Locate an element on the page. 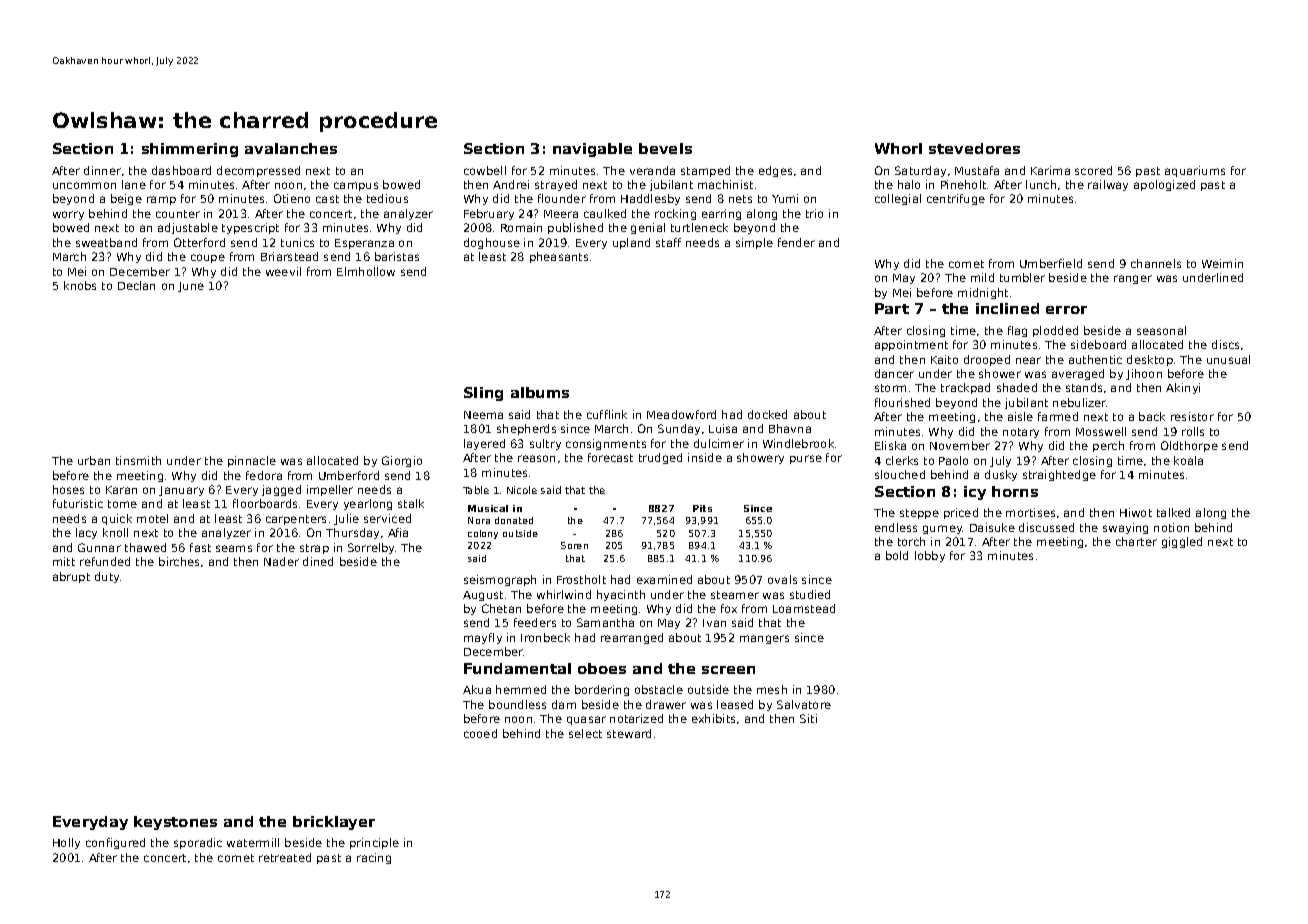 This page has height=924, width=1308. stevedores is located at coordinates (974, 148).
